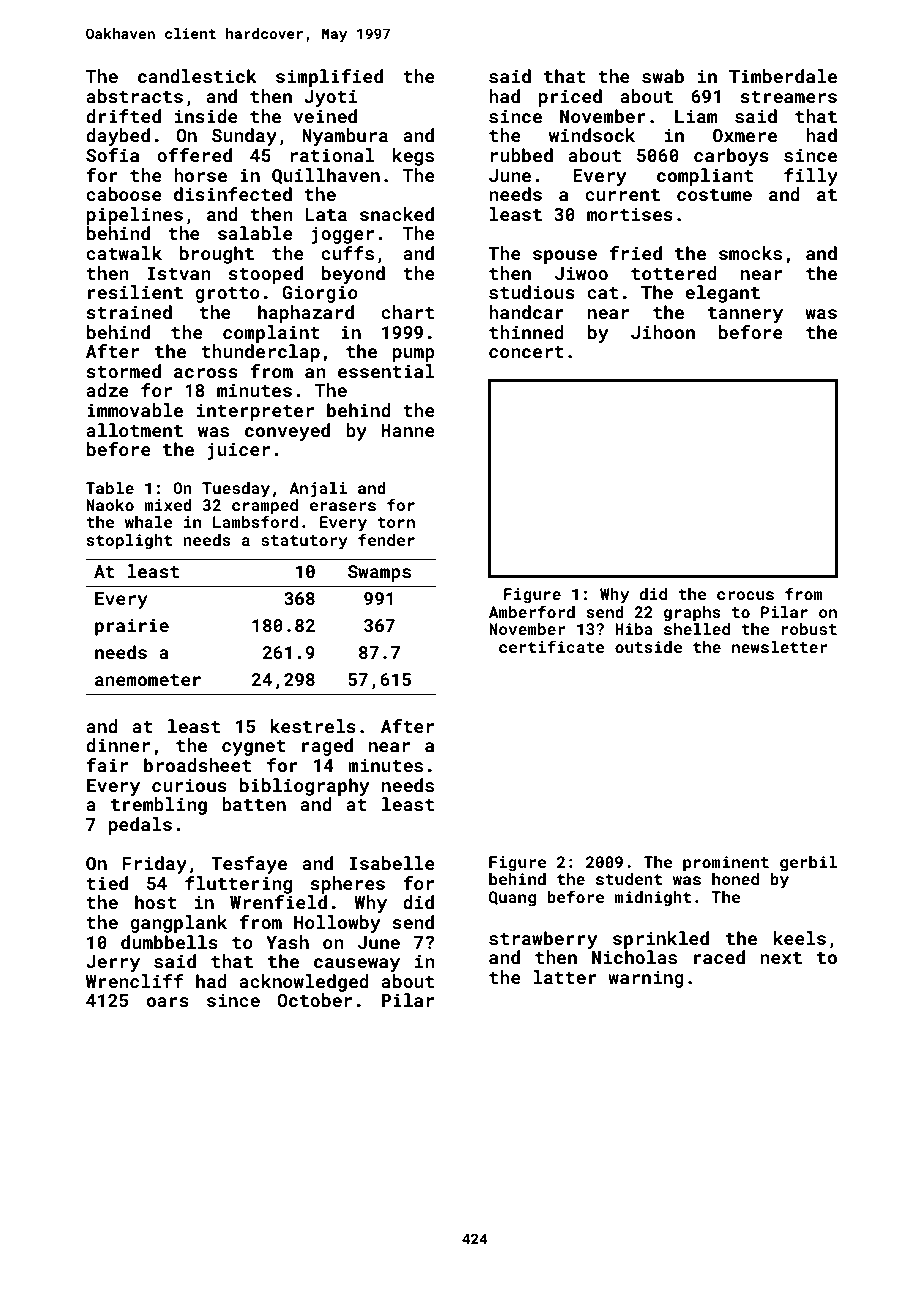 This screenshot has height=1311, width=924. What do you see at coordinates (407, 312) in the screenshot?
I see `chart` at bounding box center [407, 312].
